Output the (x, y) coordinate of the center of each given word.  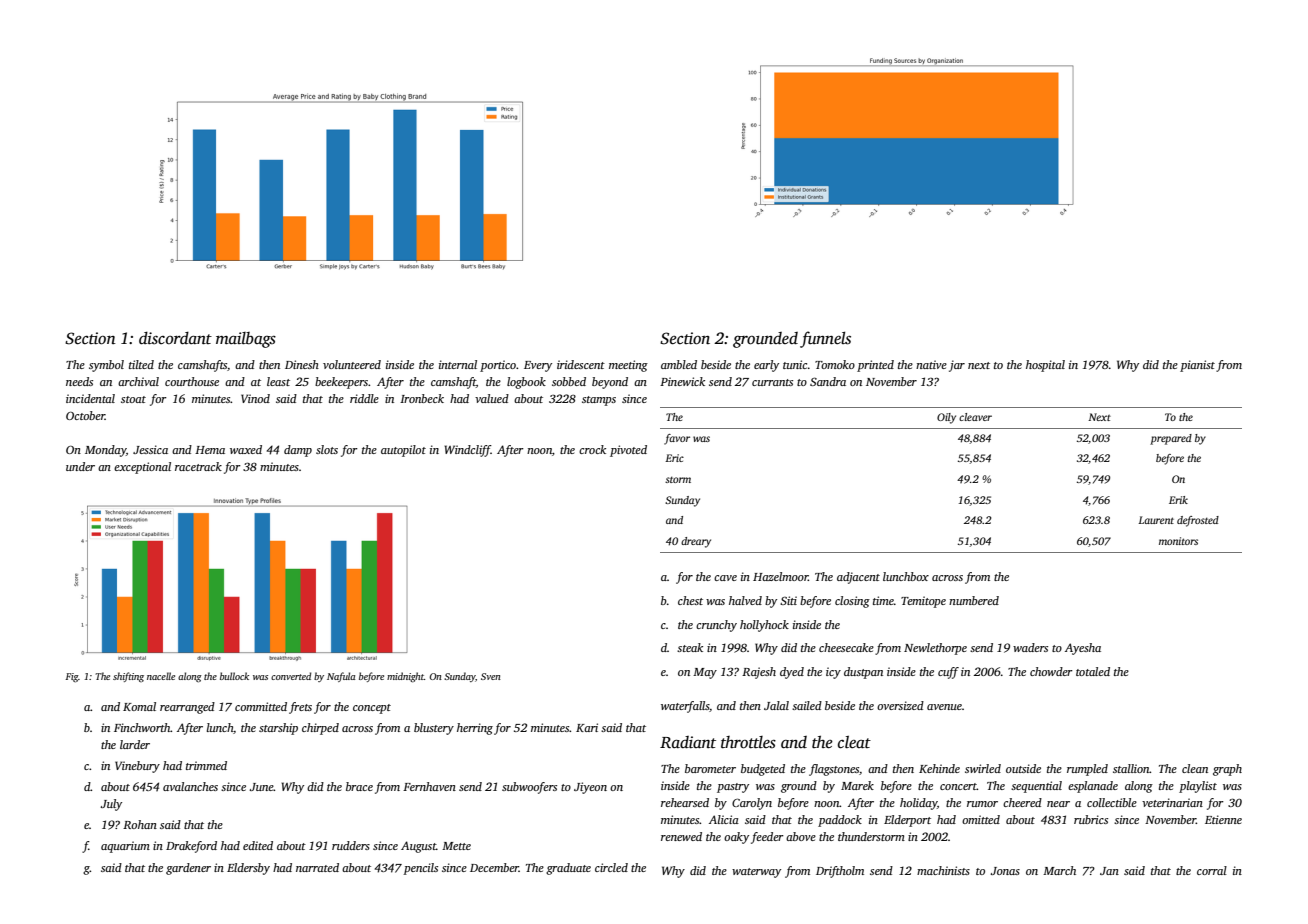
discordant (175, 338)
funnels (825, 339)
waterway (756, 873)
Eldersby (248, 869)
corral (1212, 870)
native (931, 364)
